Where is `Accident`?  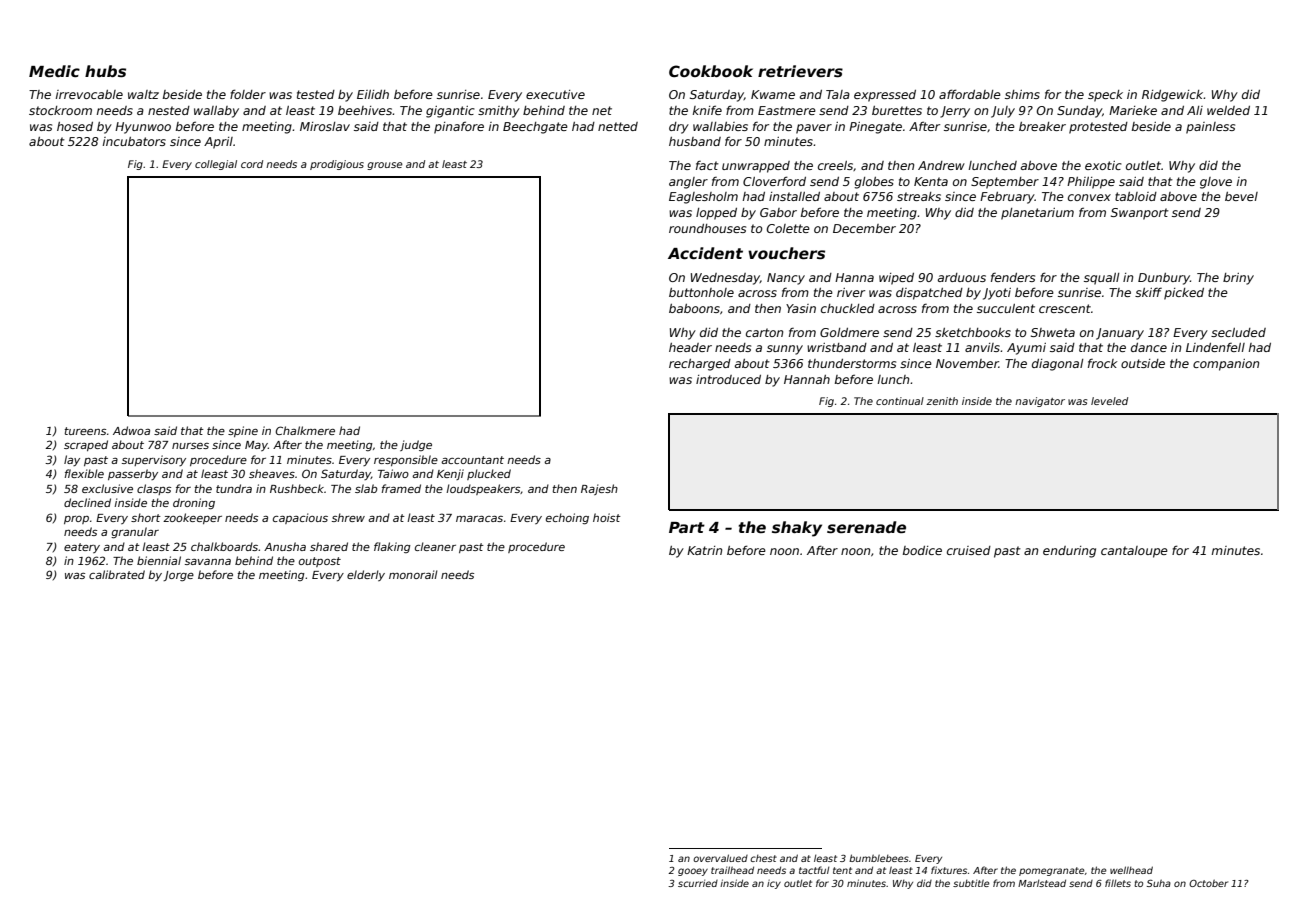
Accident is located at coordinates (705, 253).
